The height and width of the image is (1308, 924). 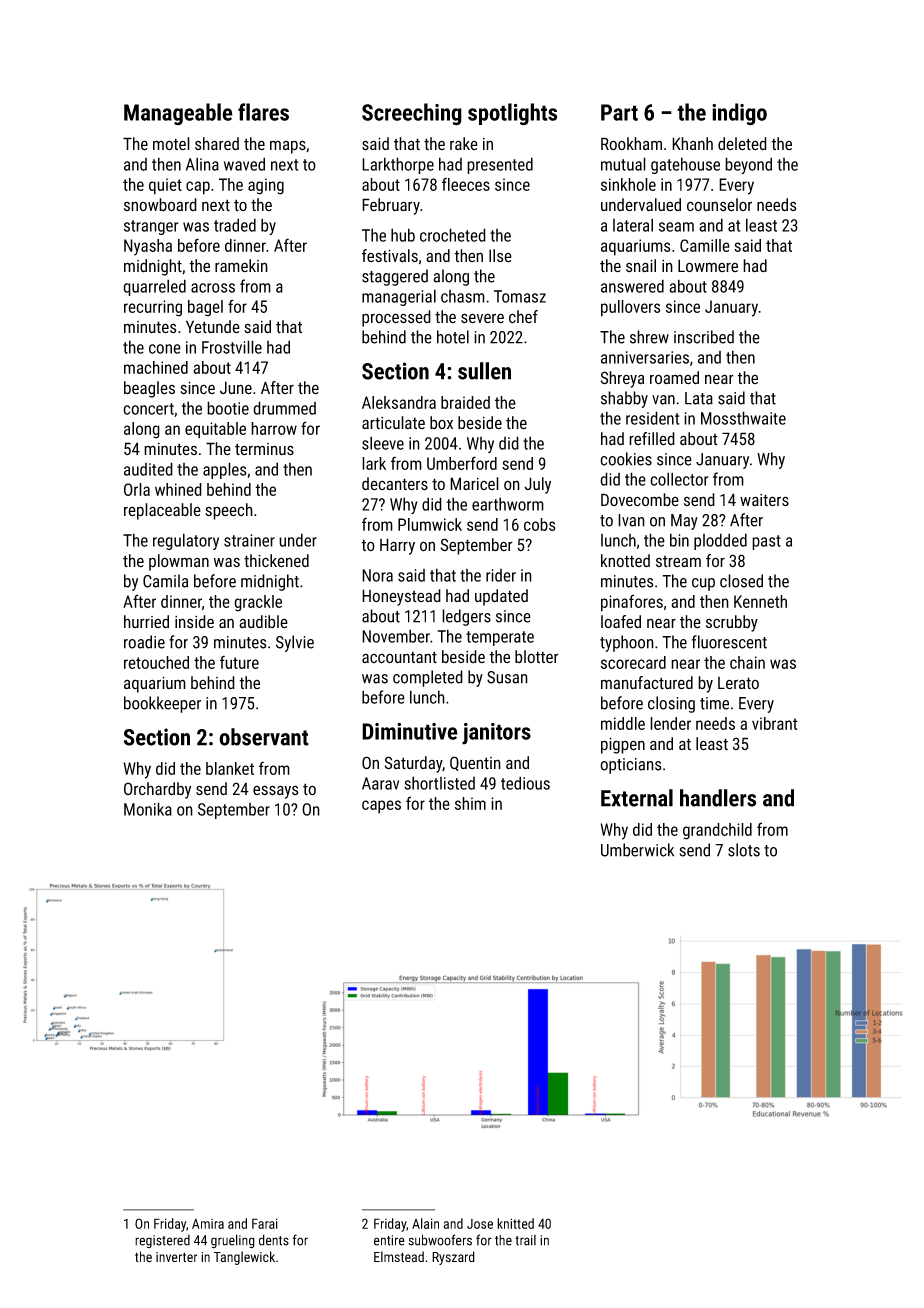 What do you see at coordinates (381, 807) in the image?
I see `capes` at bounding box center [381, 807].
